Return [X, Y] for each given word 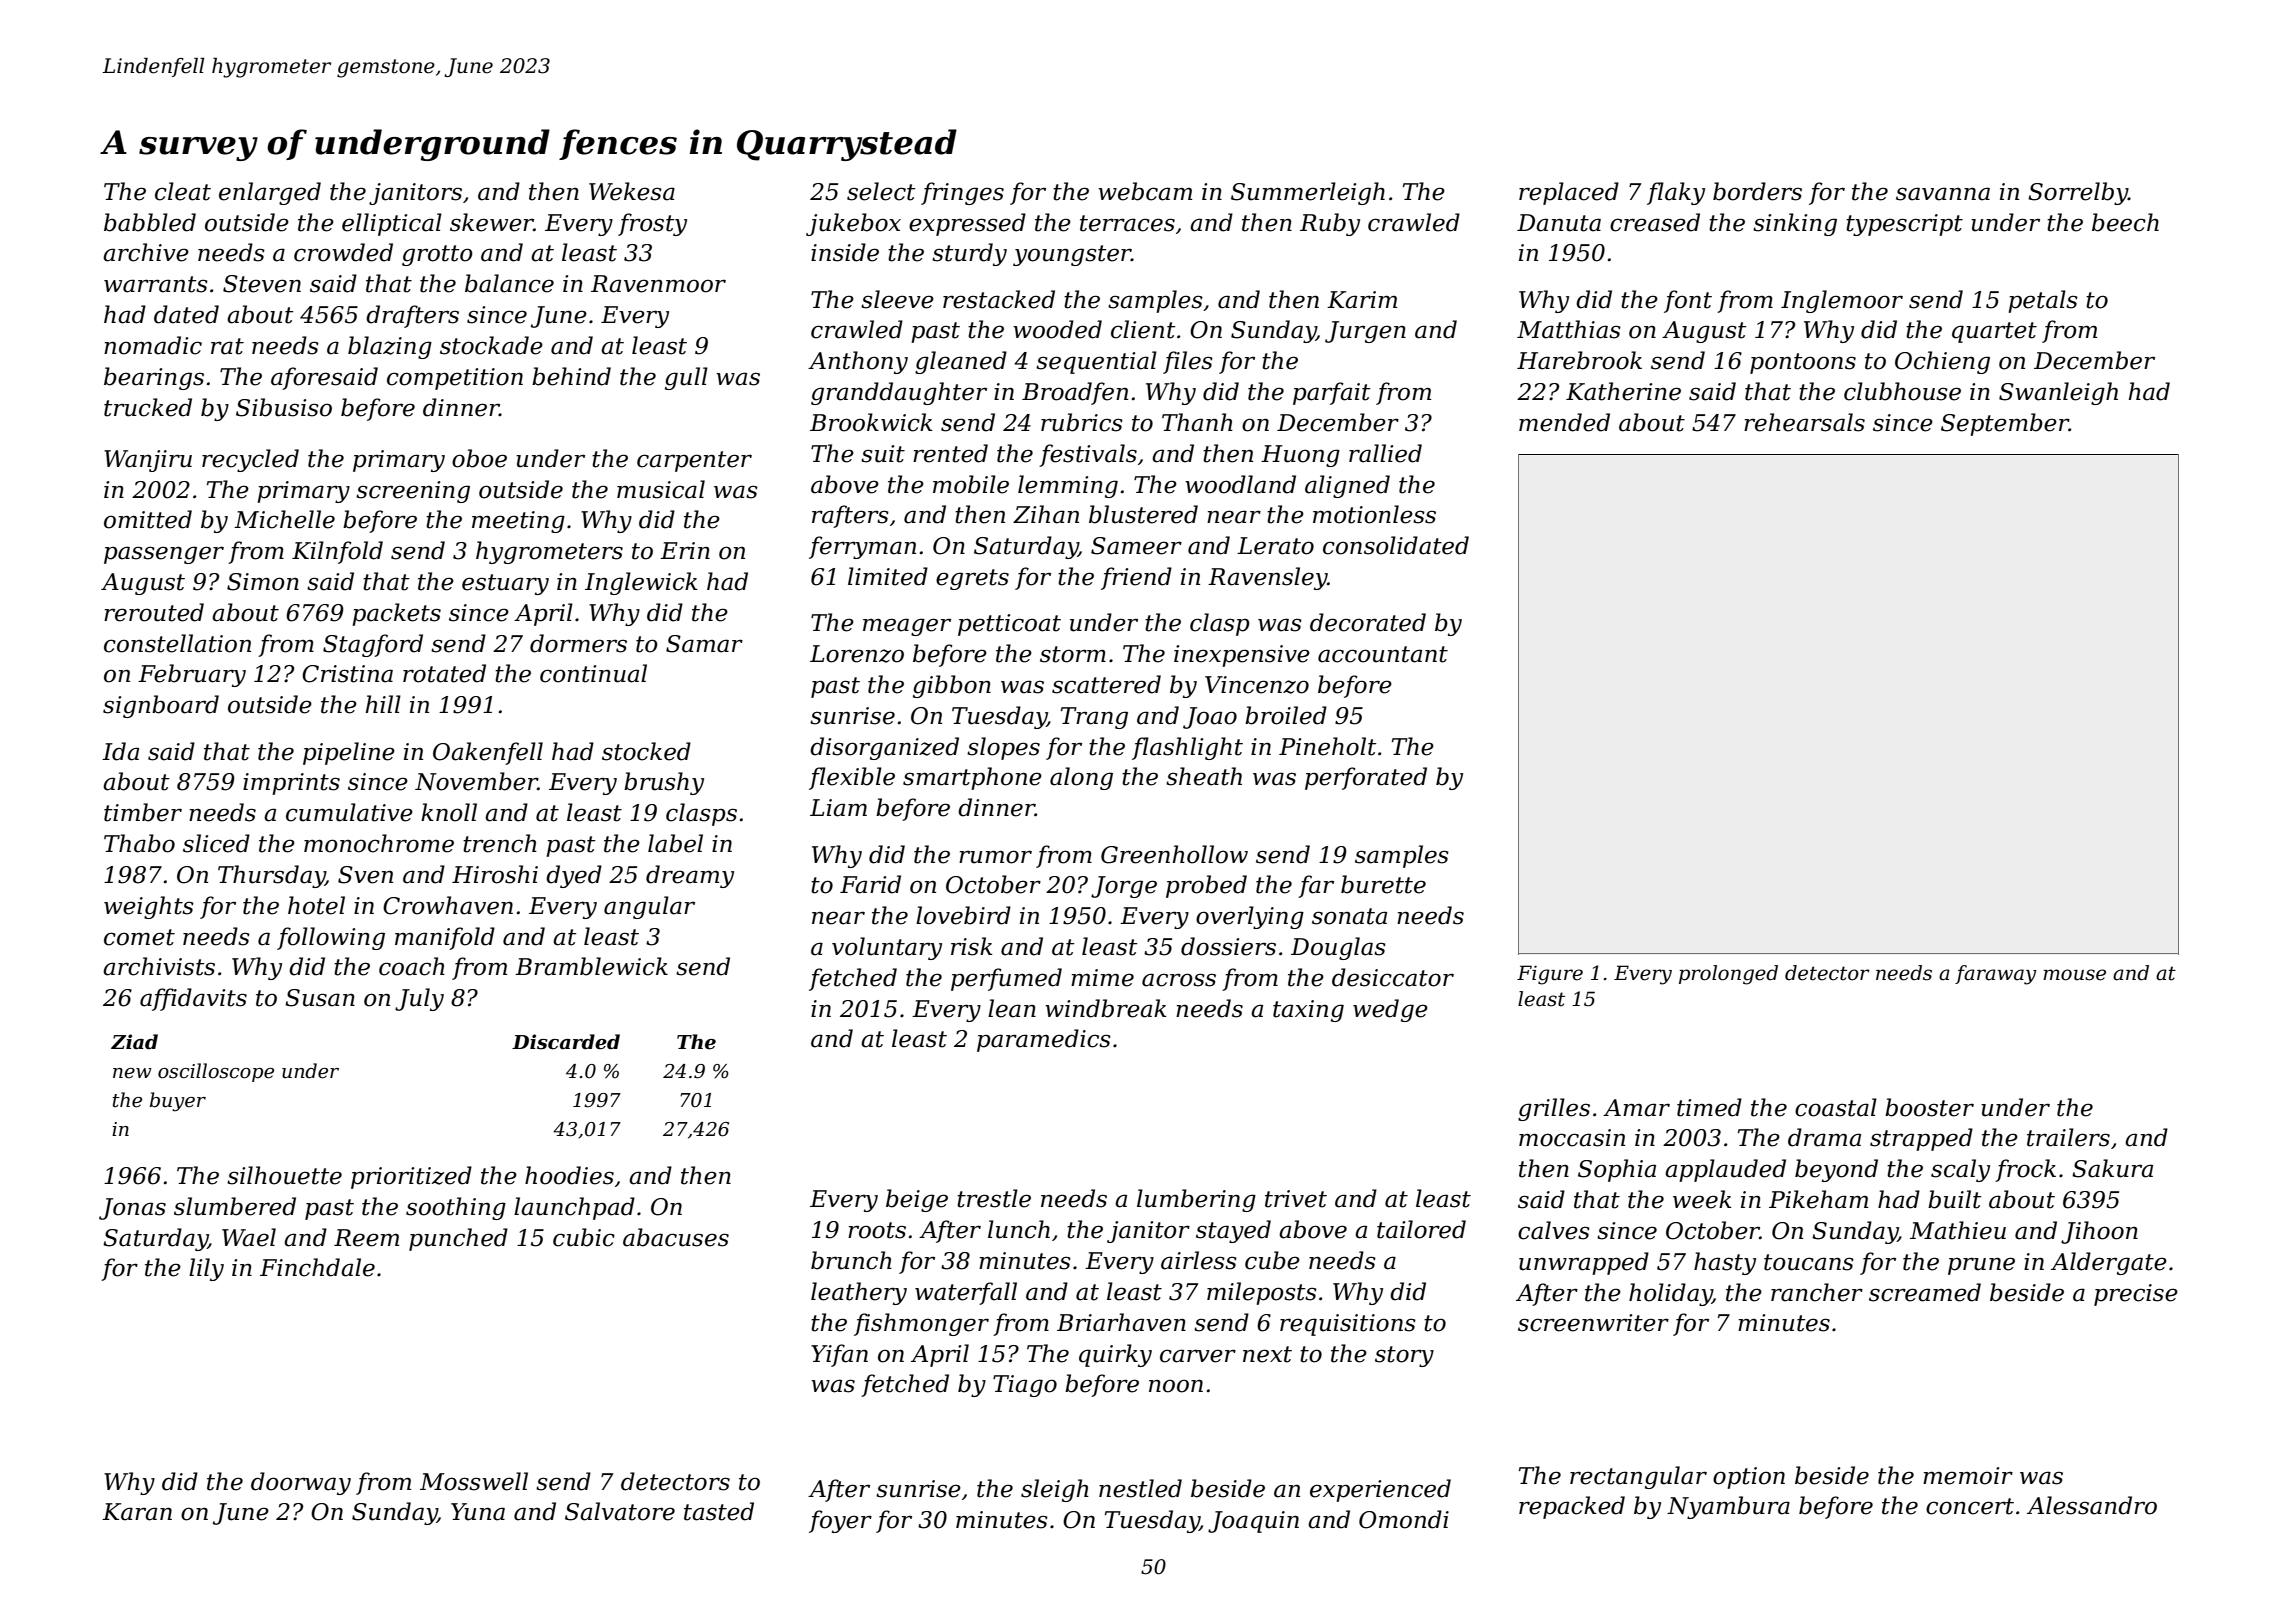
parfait [1332, 393]
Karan [137, 1512]
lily [206, 1269]
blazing [390, 347]
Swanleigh [2058, 393]
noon [1176, 1386]
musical [661, 489]
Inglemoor [1842, 301]
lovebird [963, 915]
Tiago [1025, 1386]
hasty [1725, 1263]
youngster [1072, 255]
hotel [316, 905]
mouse [2074, 975]
